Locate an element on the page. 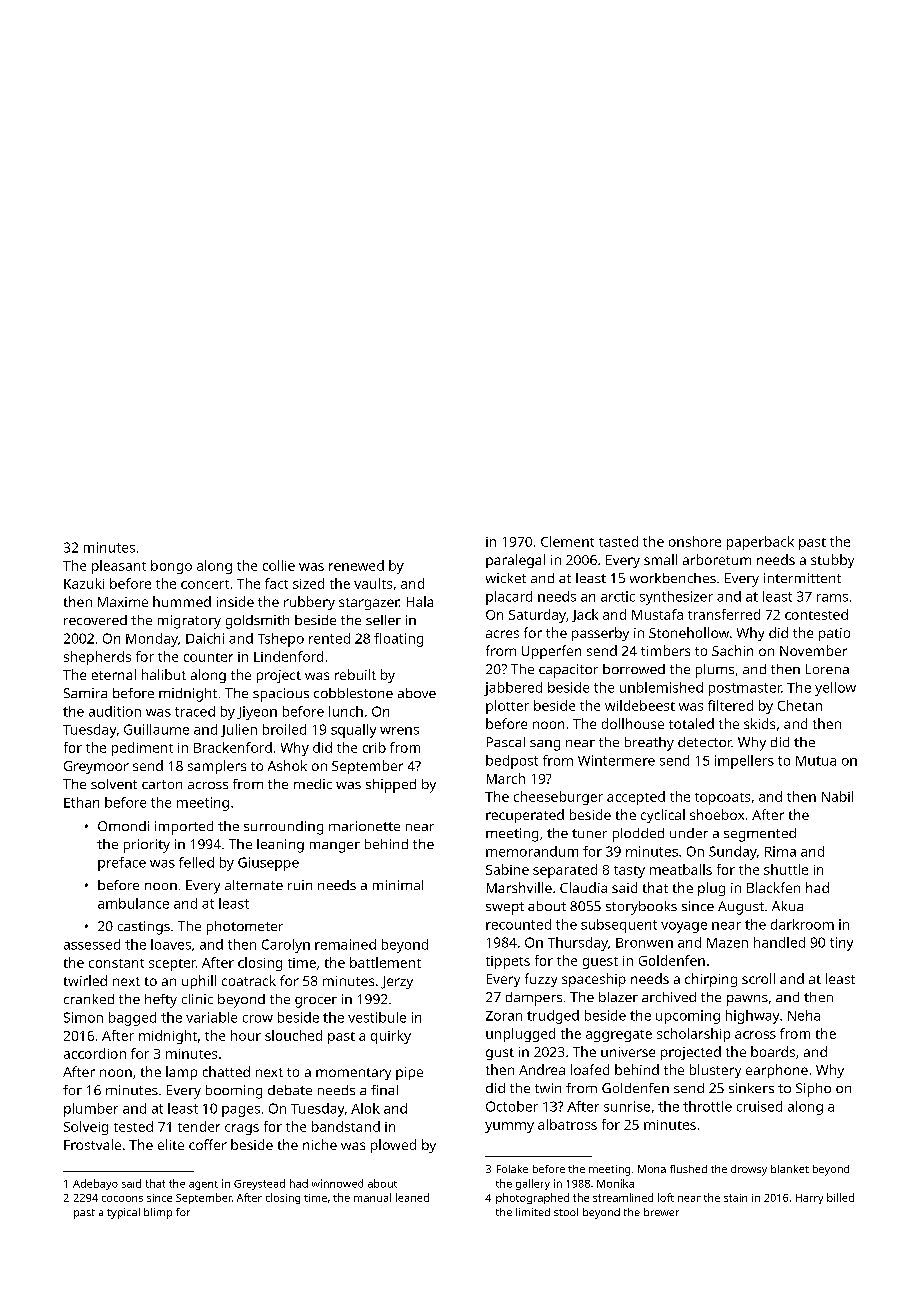 This document has height=1314, width=924. Blackfen is located at coordinates (773, 887).
